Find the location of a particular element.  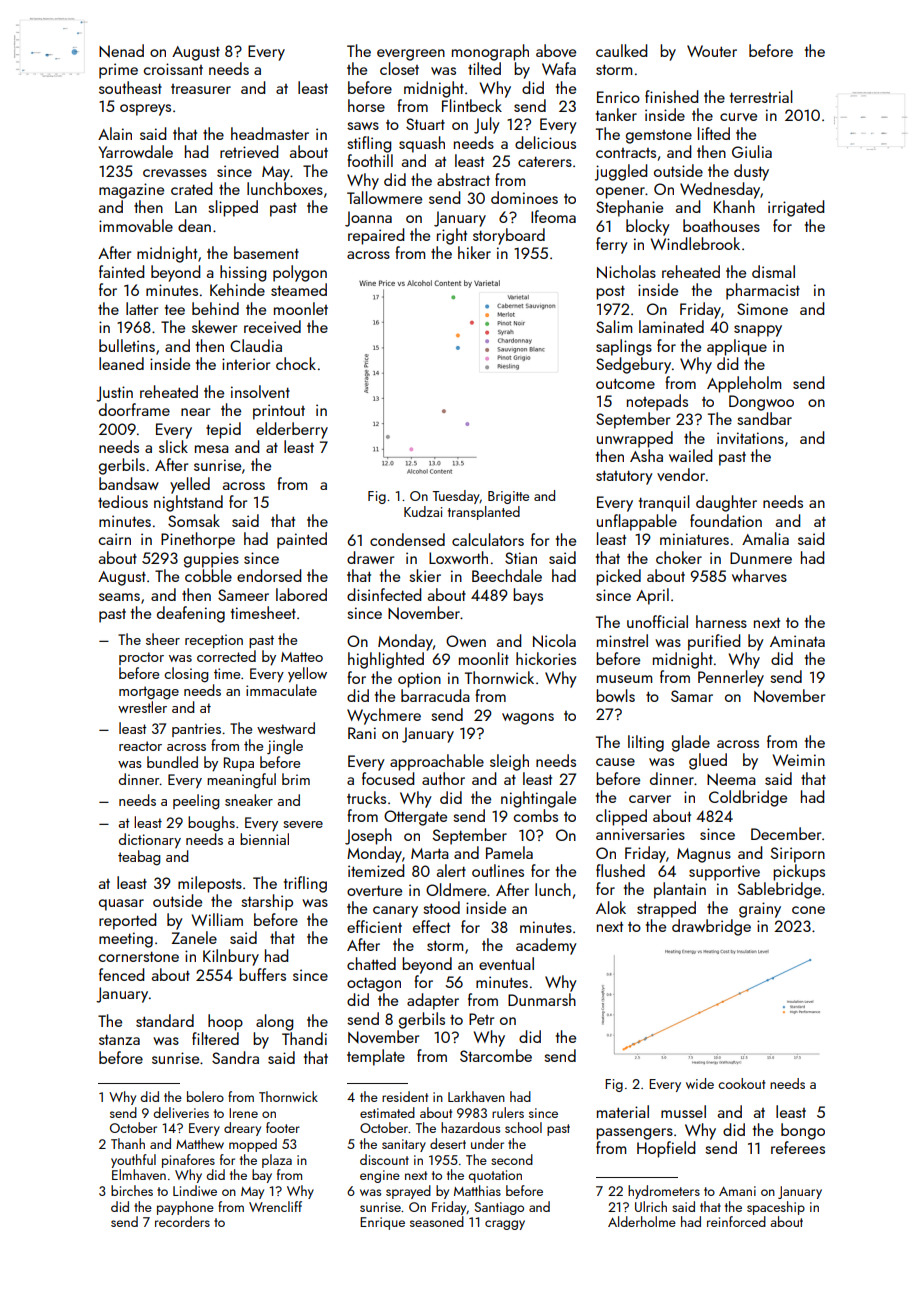

crevasses is located at coordinates (175, 173).
